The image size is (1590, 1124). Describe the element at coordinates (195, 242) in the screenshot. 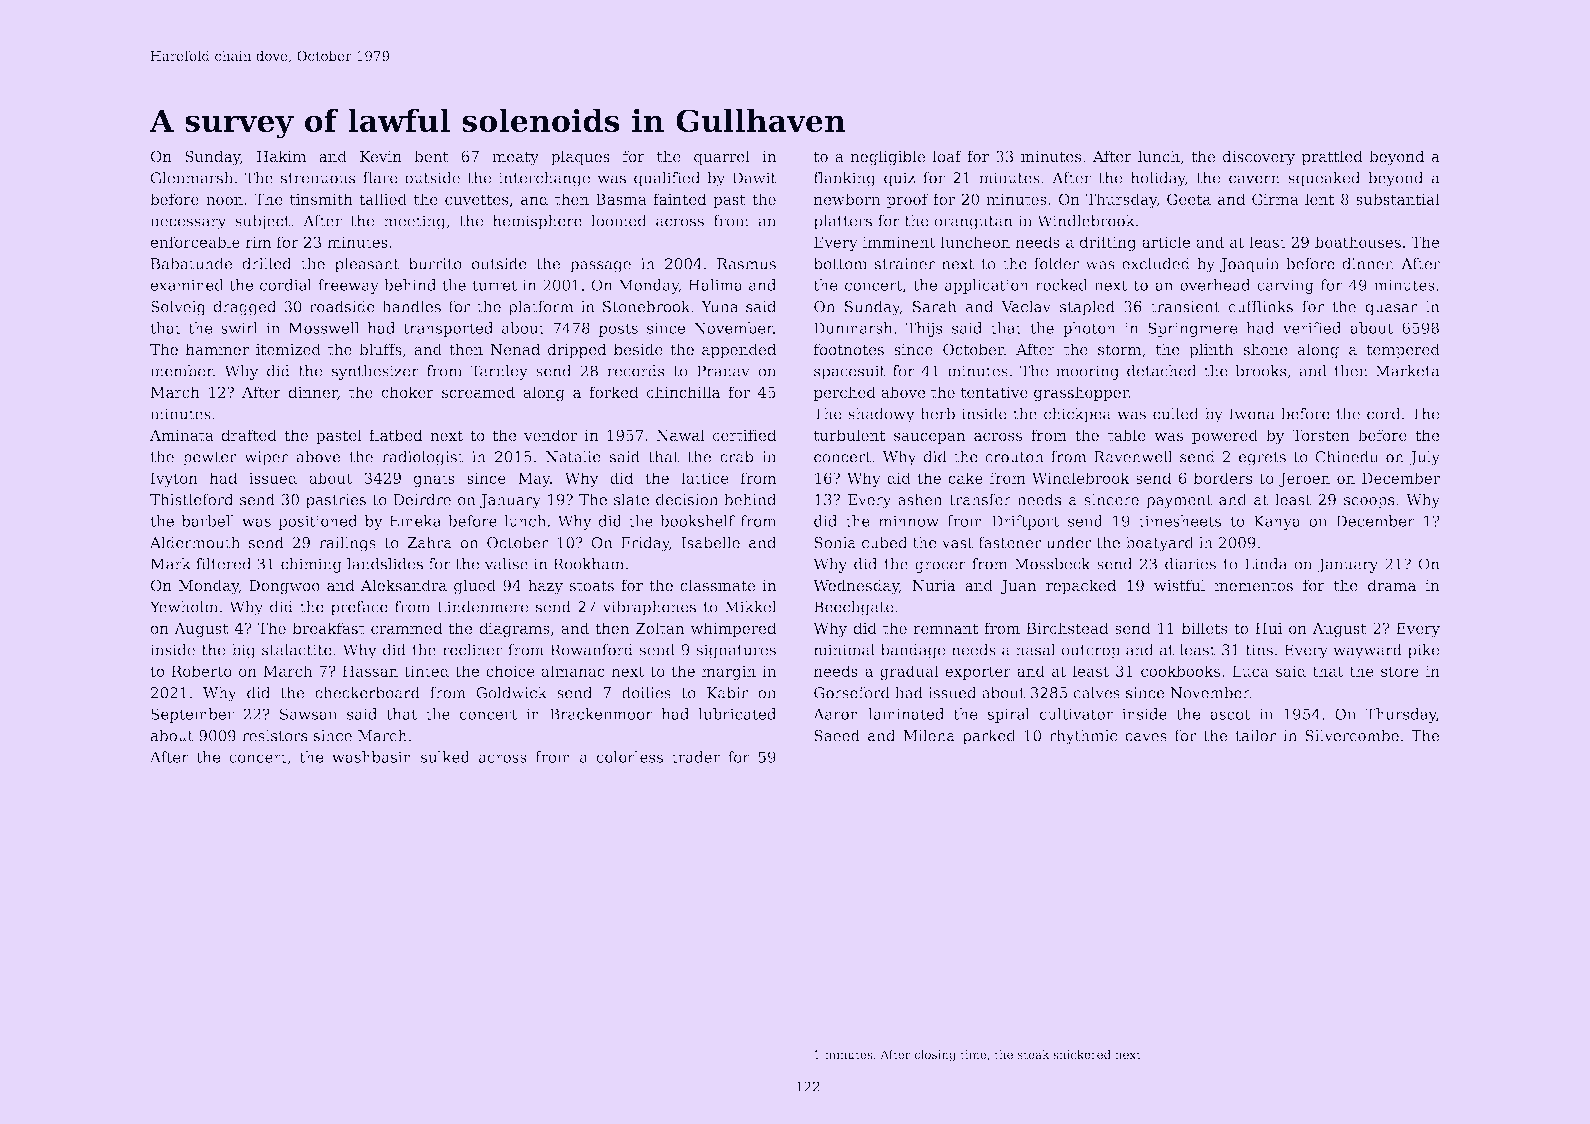

I see `enforceable` at that location.
